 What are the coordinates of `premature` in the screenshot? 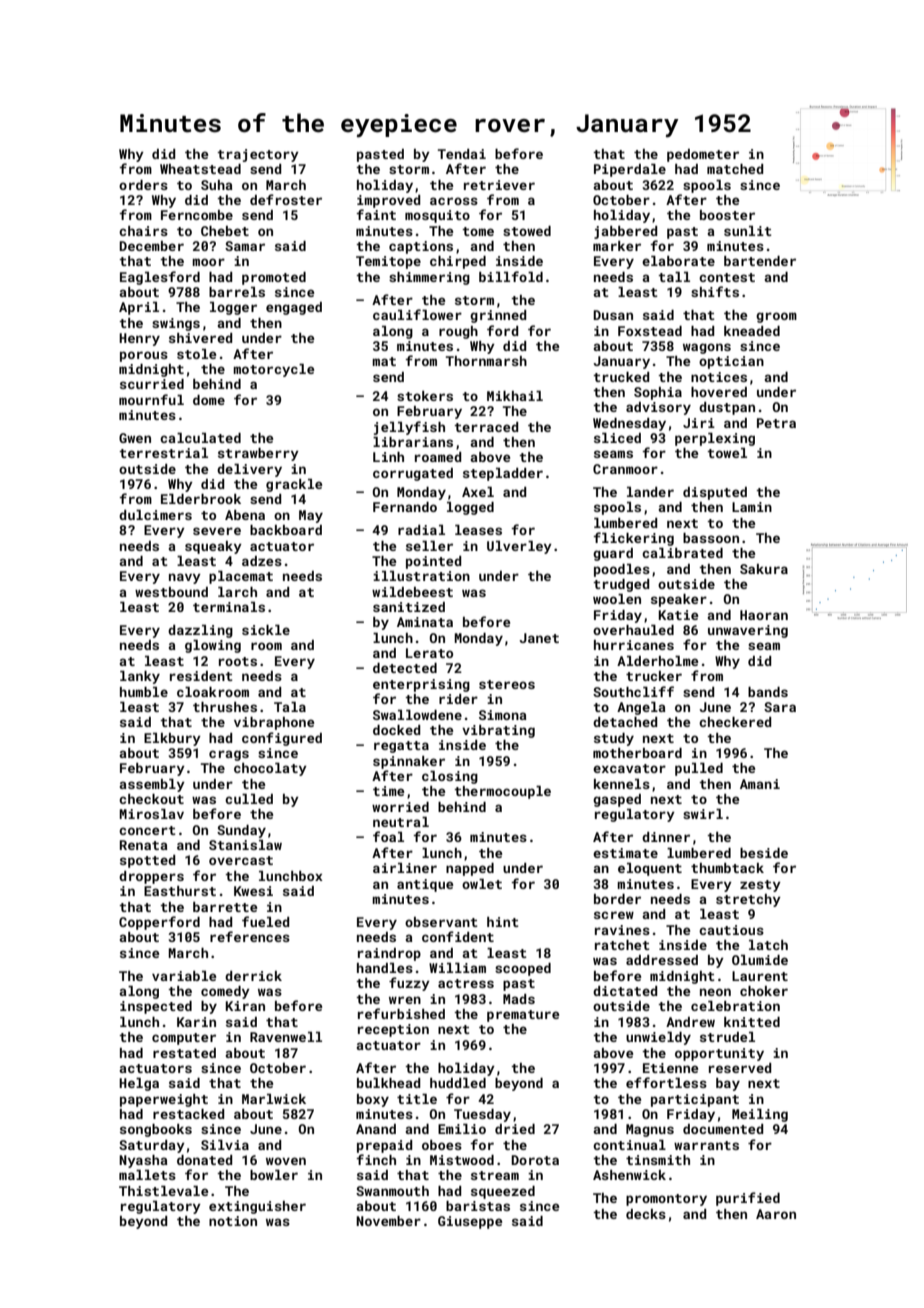 It's located at (523, 1016).
